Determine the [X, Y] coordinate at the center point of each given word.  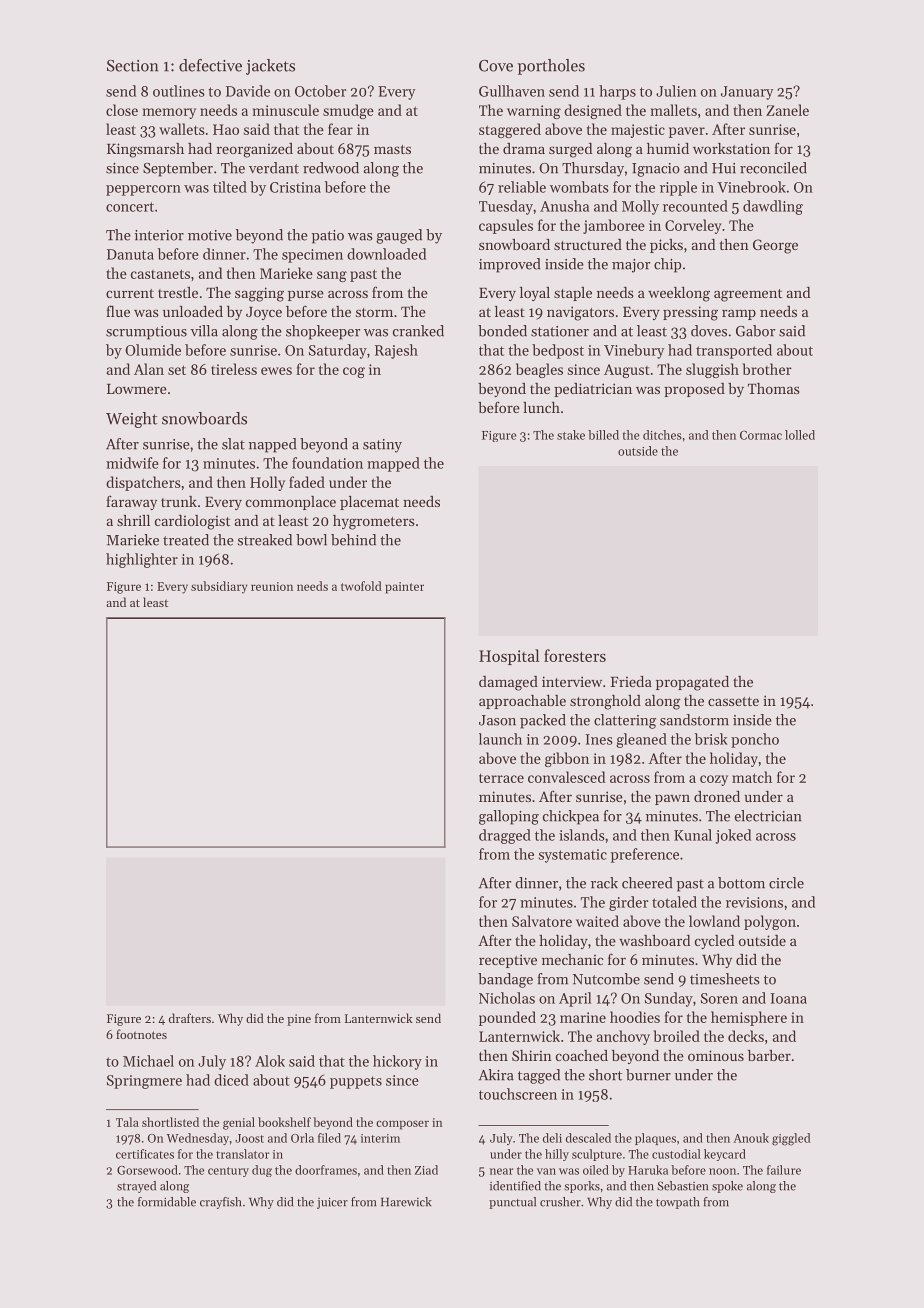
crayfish [220, 1203]
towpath [677, 1203]
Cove [496, 66]
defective [210, 65]
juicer [332, 1203]
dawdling [773, 207]
